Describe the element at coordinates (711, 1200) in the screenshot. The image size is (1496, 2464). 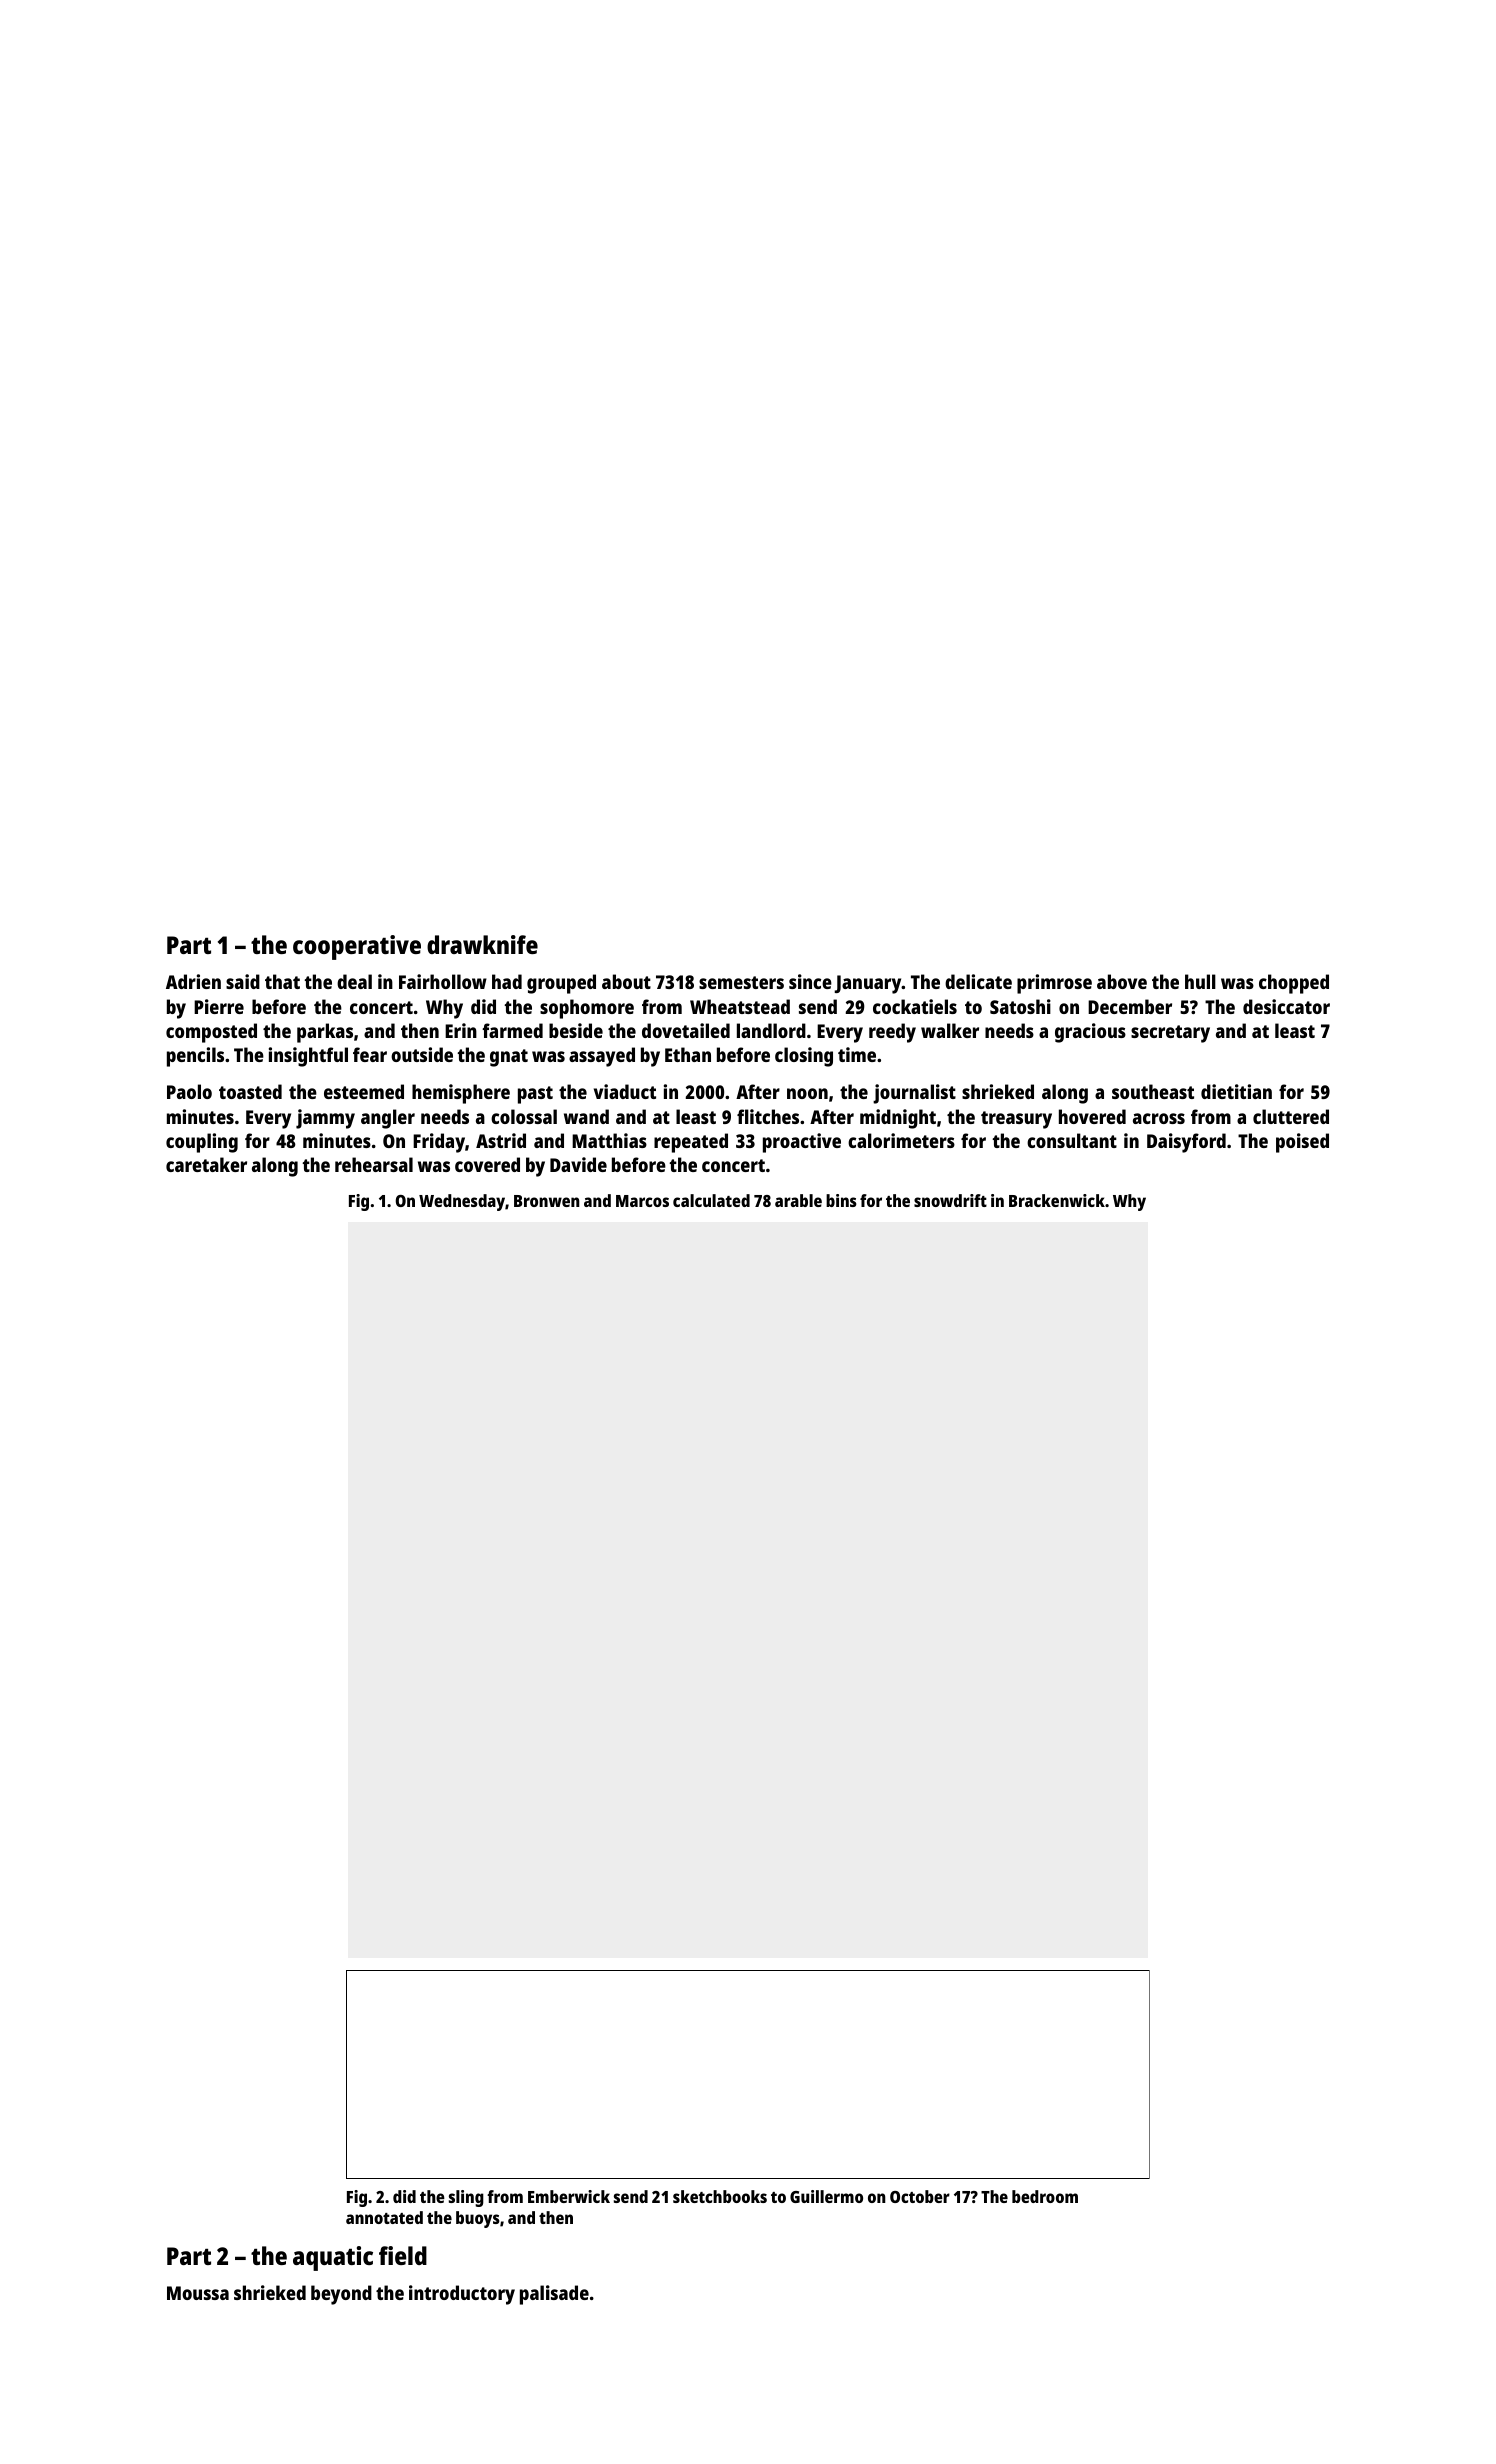
I see `calculated` at that location.
